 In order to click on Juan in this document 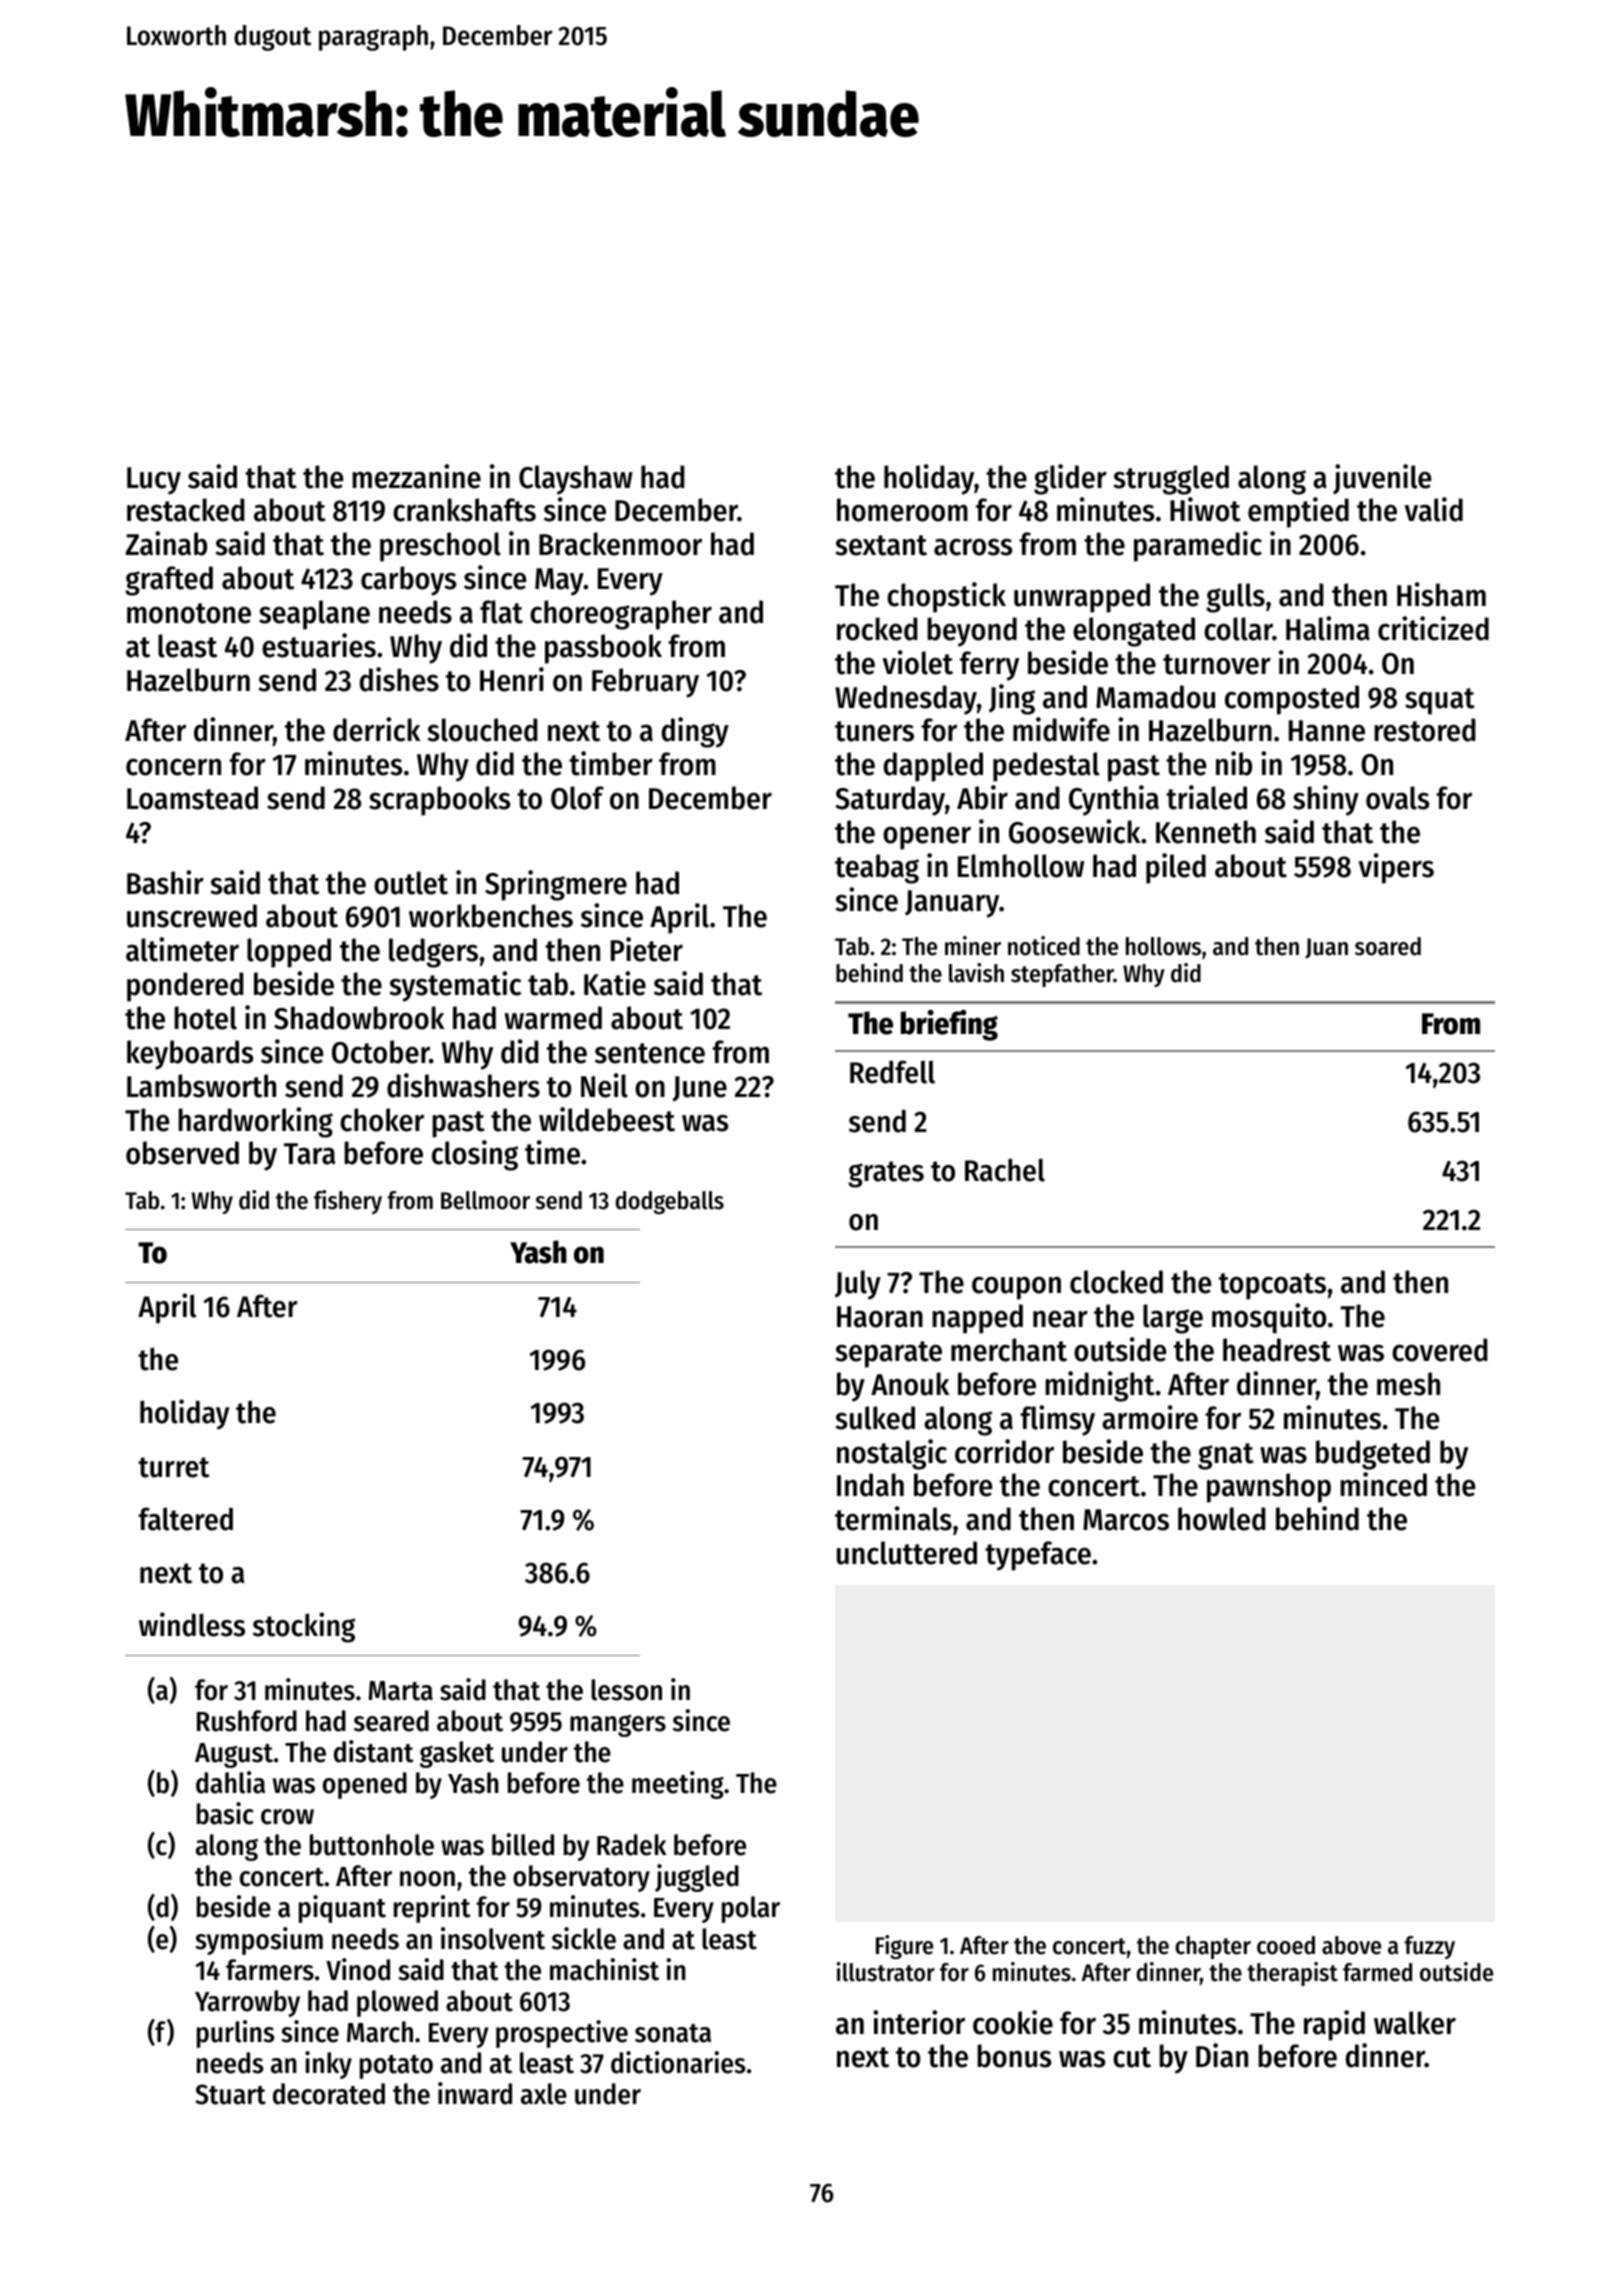, I will do `click(1326, 948)`.
